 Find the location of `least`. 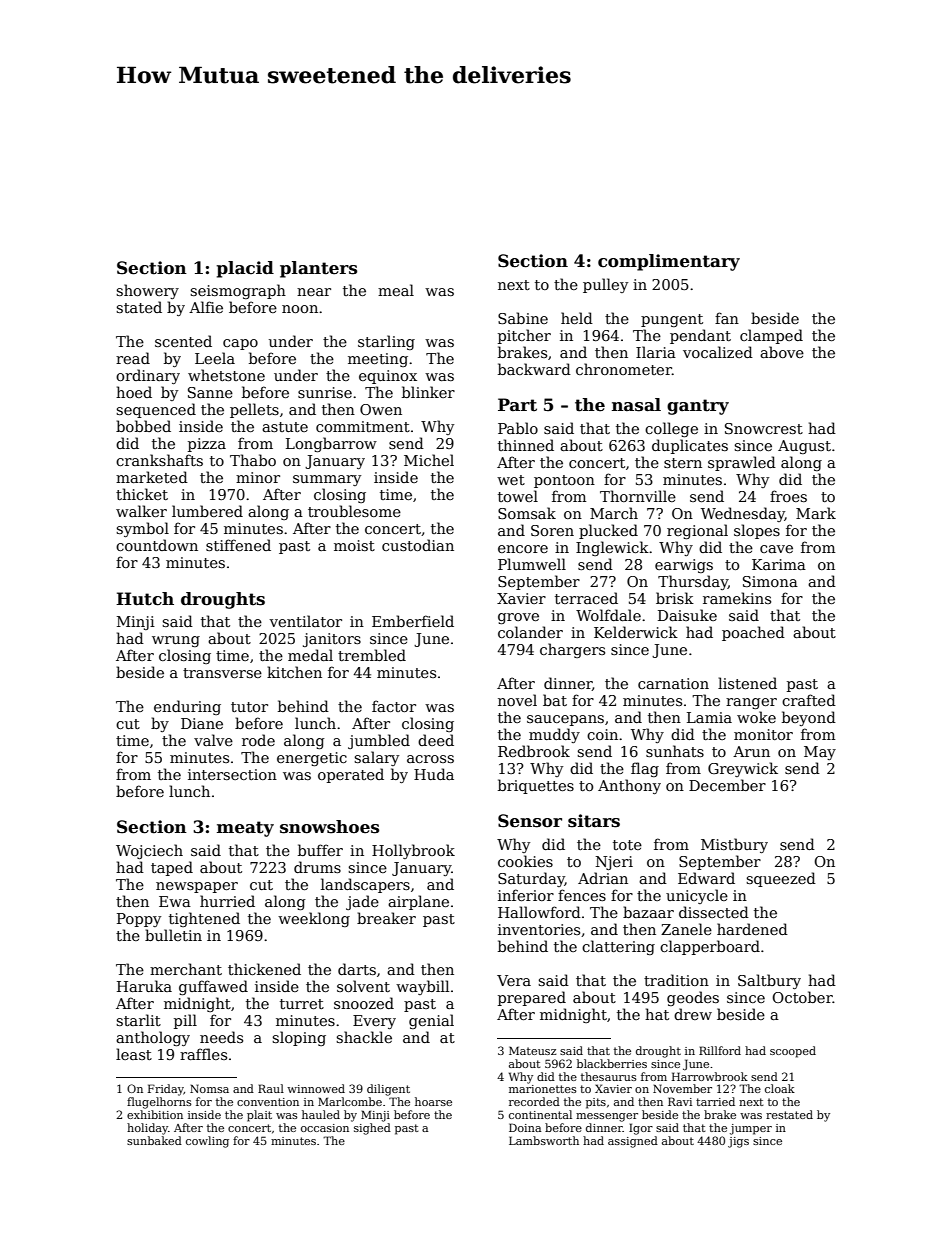

least is located at coordinates (134, 1054).
